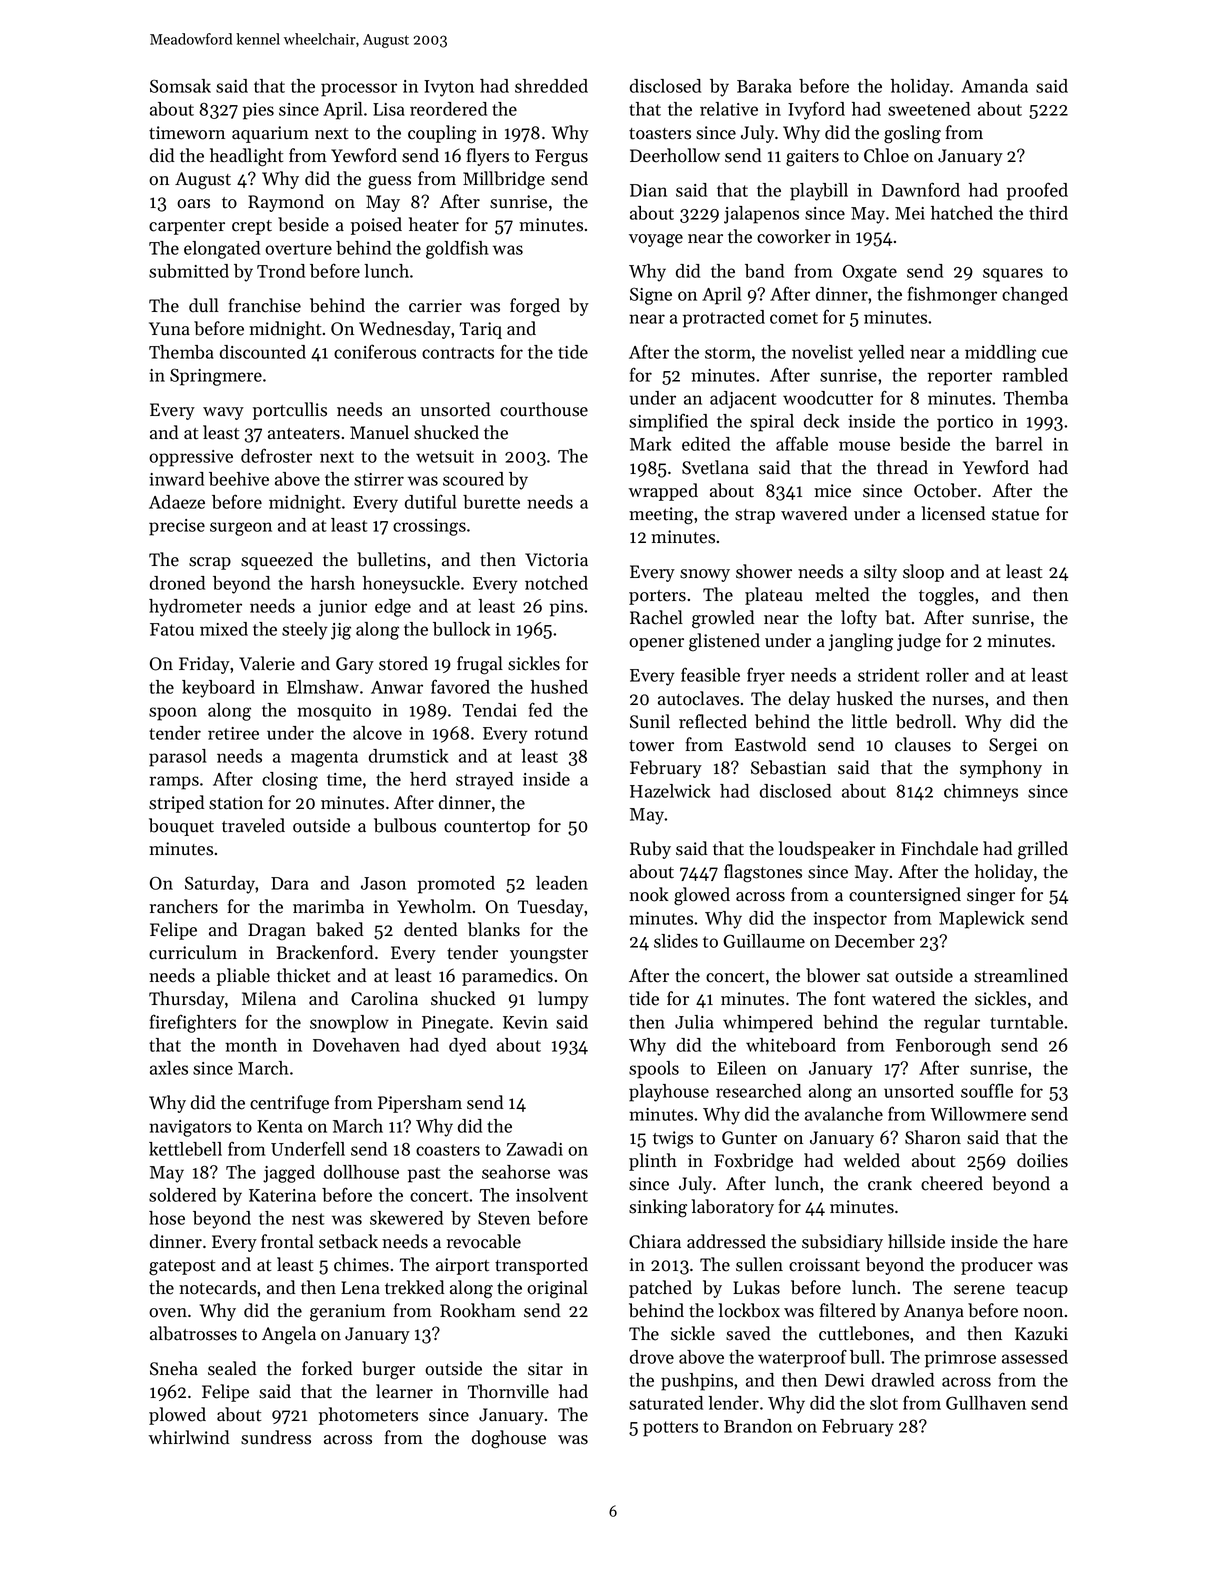 Image resolution: width=1218 pixels, height=1576 pixels. I want to click on thread, so click(902, 467).
